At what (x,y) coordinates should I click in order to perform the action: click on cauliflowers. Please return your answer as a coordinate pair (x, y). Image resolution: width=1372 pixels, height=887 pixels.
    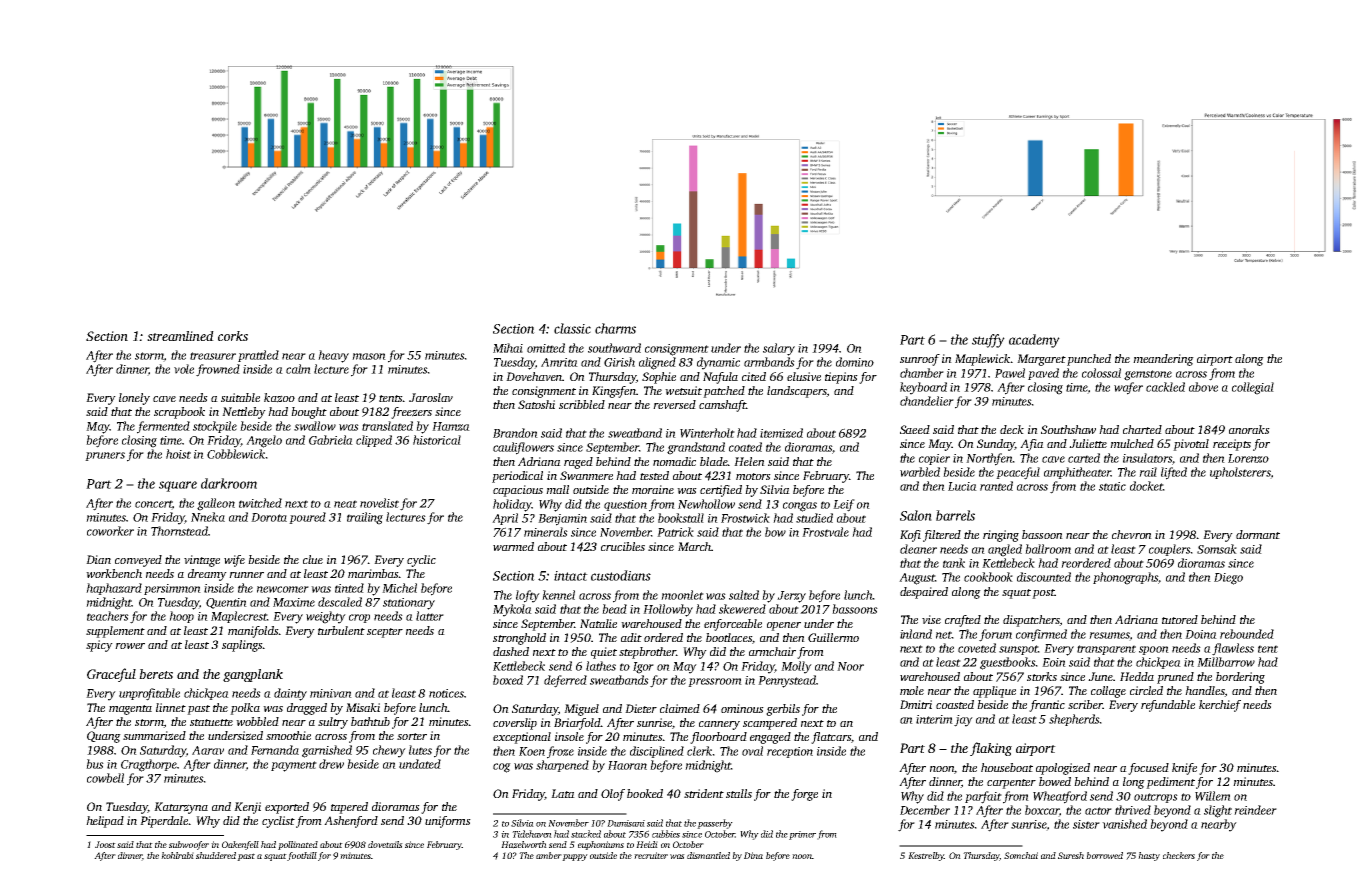
    Looking at the image, I should click on (523, 448).
